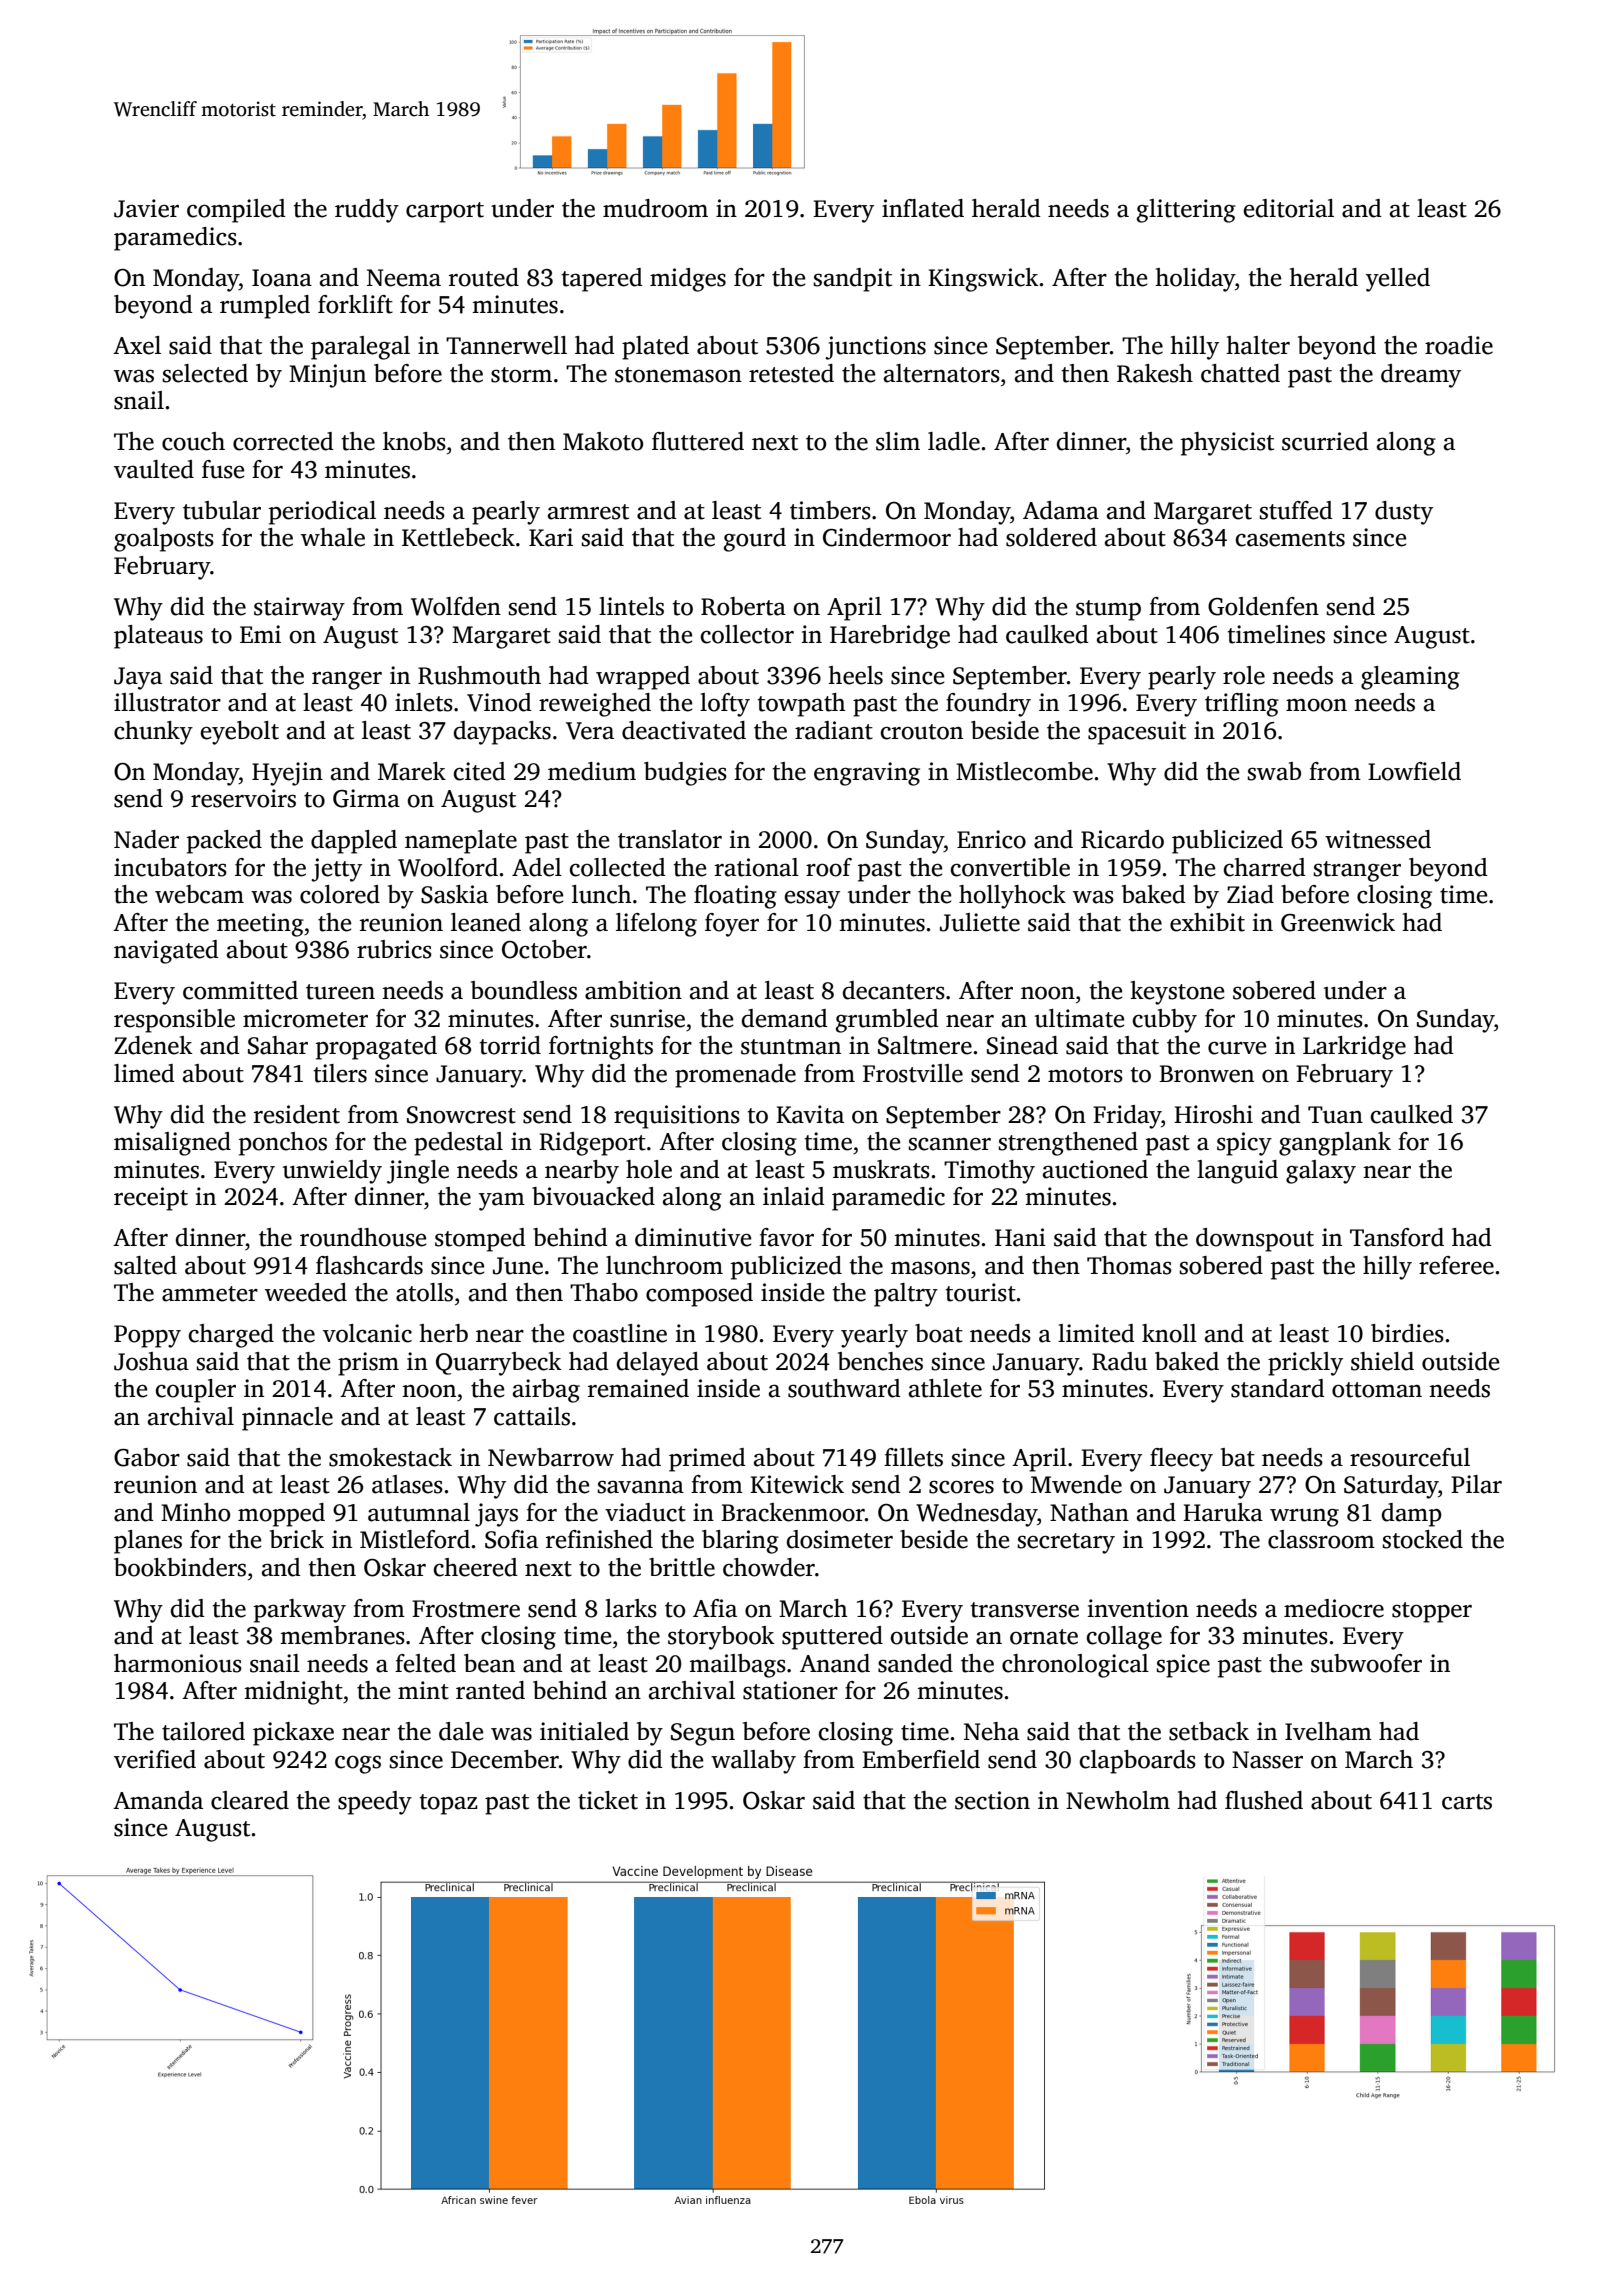 This screenshot has height=2292, width=1620. What do you see at coordinates (797, 1484) in the screenshot?
I see `Kitewick` at bounding box center [797, 1484].
